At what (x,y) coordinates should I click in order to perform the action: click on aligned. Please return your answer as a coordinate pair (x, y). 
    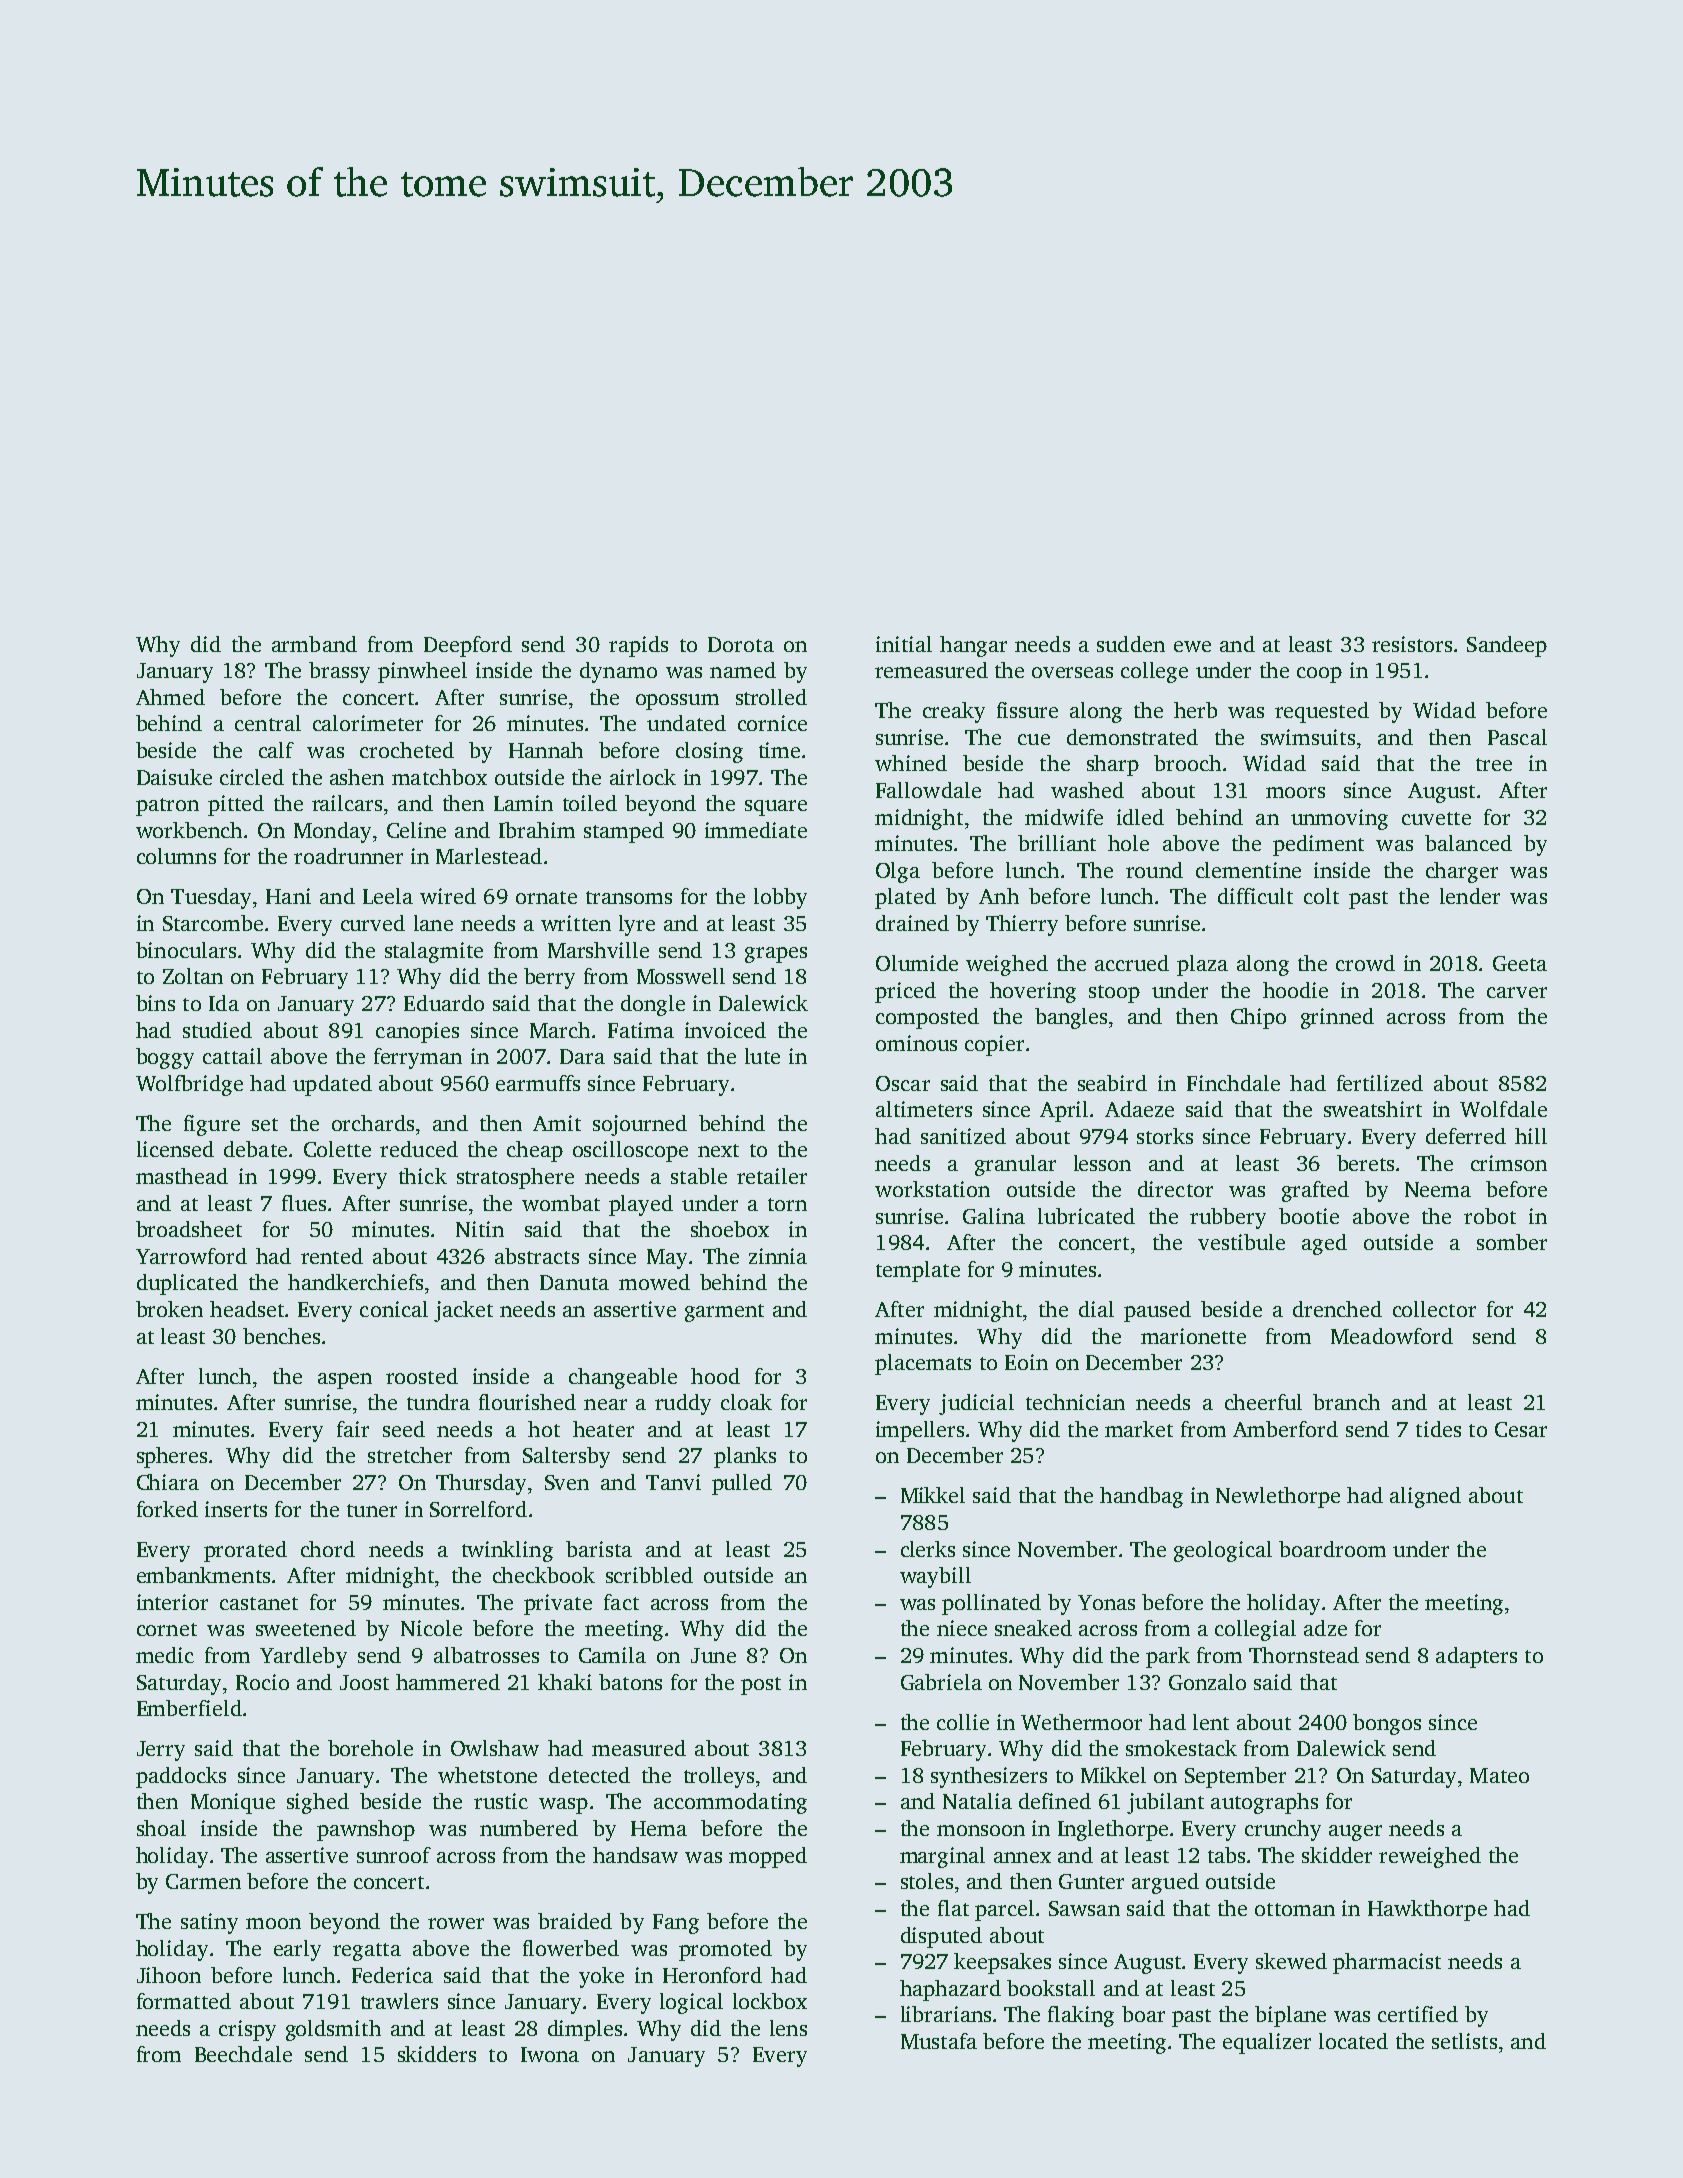
    Looking at the image, I should click on (1425, 1497).
